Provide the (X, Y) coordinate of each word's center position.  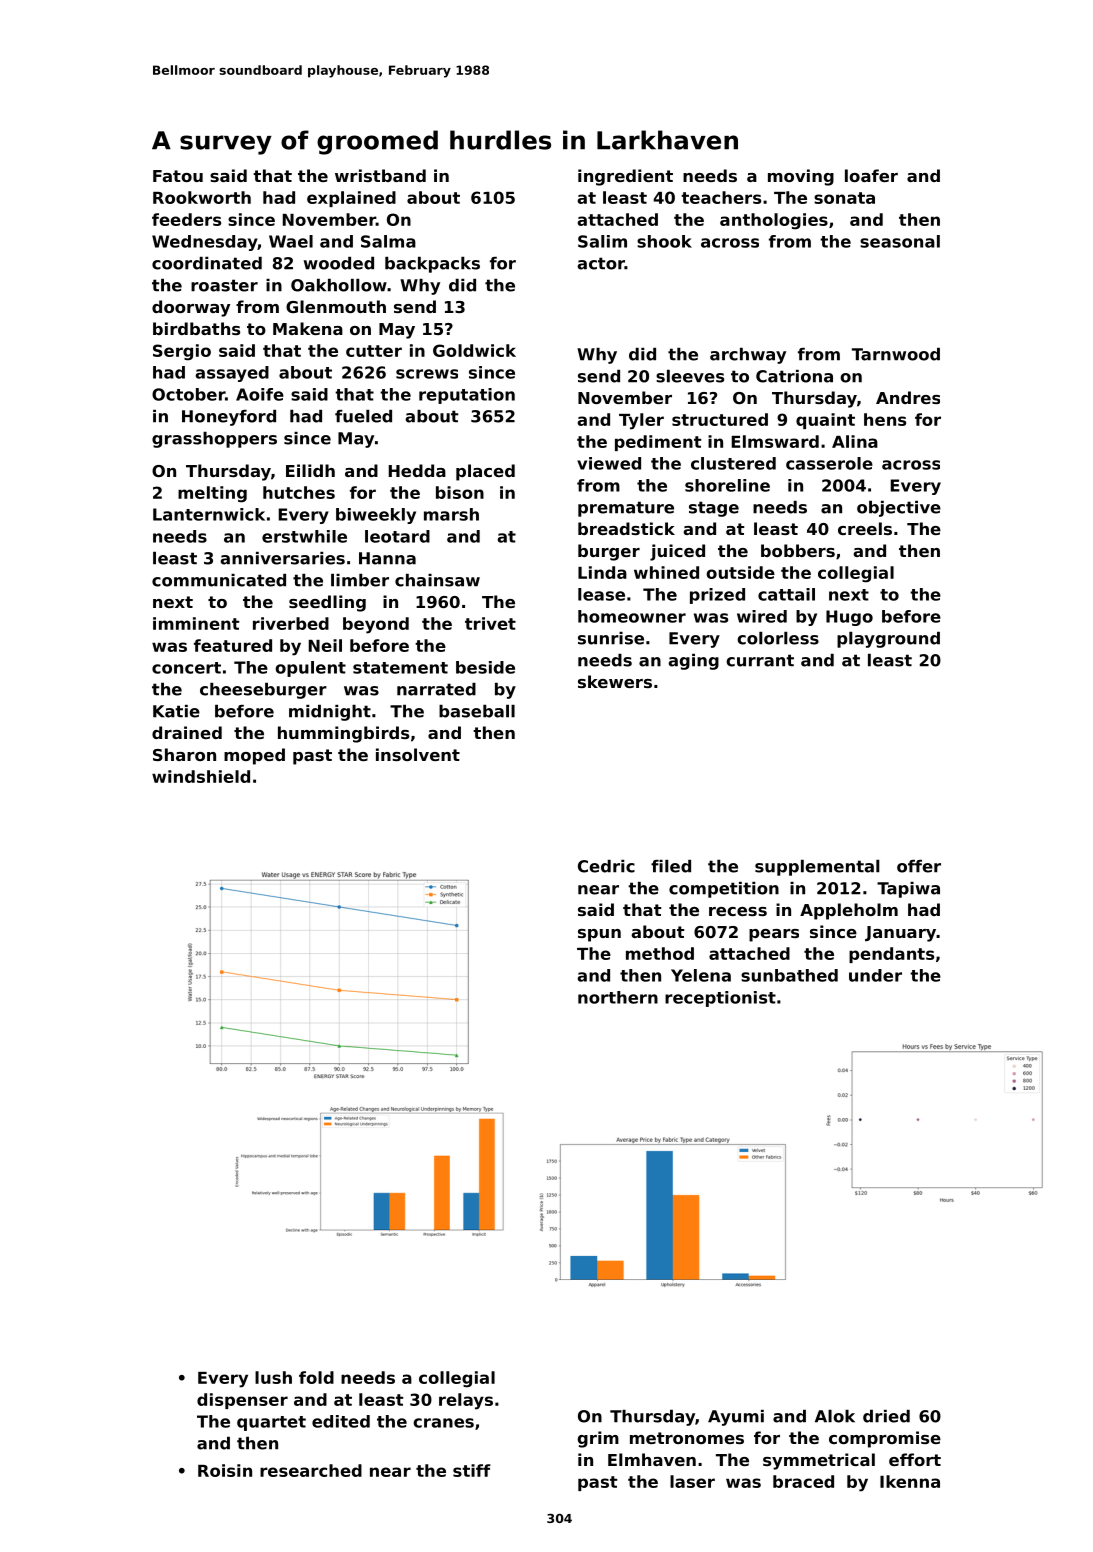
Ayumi (736, 1418)
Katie (176, 711)
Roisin (225, 1470)
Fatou (178, 176)
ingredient (625, 177)
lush (273, 1377)
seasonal (900, 241)
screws (427, 374)
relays (466, 1401)
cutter (374, 351)
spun (599, 935)
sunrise (611, 638)
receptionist (720, 999)
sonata (844, 198)
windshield (201, 776)
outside (740, 572)
